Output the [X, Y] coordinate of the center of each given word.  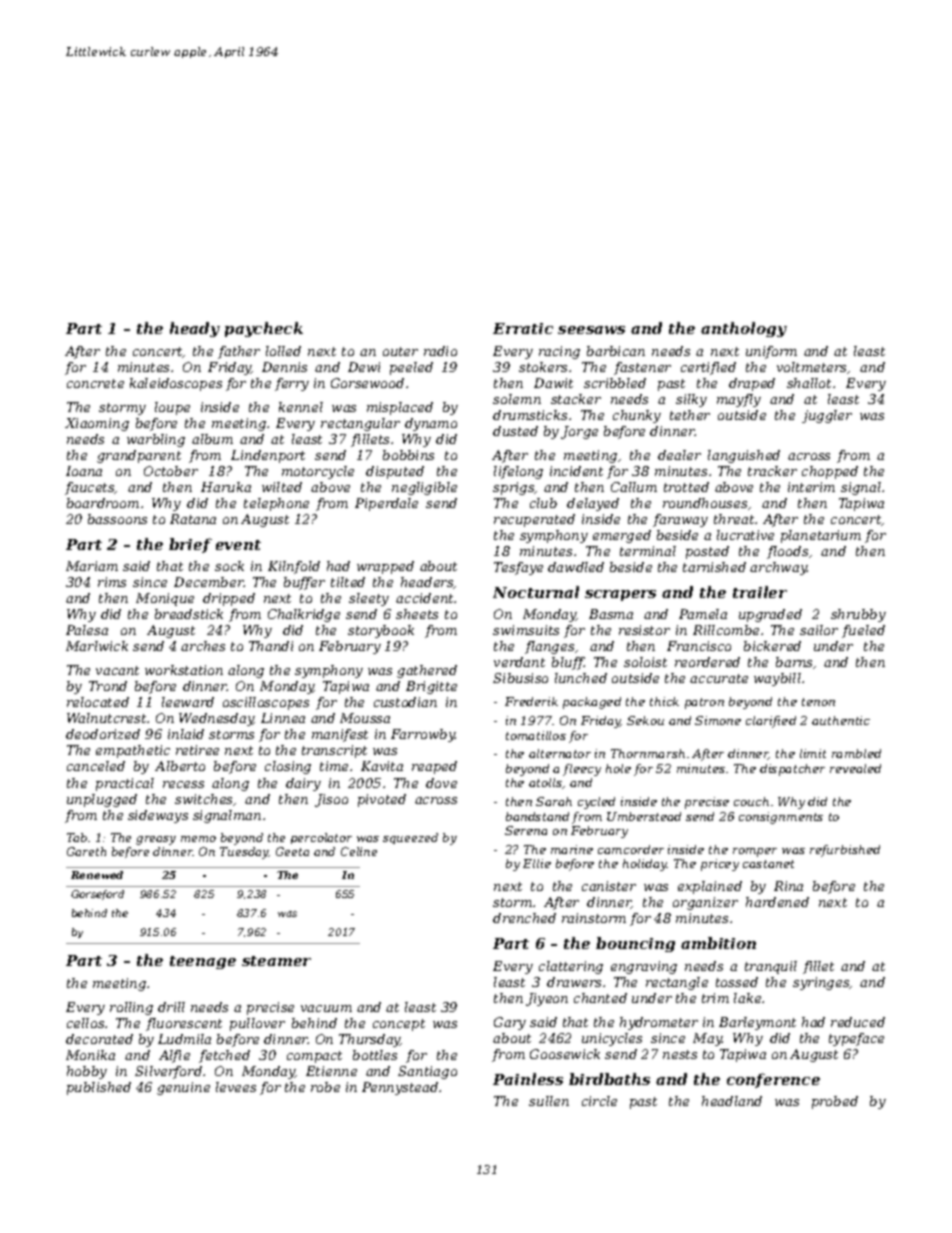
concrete [95, 383]
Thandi [271, 646]
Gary [510, 1023]
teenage [203, 962]
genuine [183, 1088]
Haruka [226, 487]
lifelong [518, 472]
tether [690, 415]
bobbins [408, 455]
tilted [348, 582]
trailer [760, 592]
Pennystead [400, 1088]
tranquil [771, 967]
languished [744, 456]
